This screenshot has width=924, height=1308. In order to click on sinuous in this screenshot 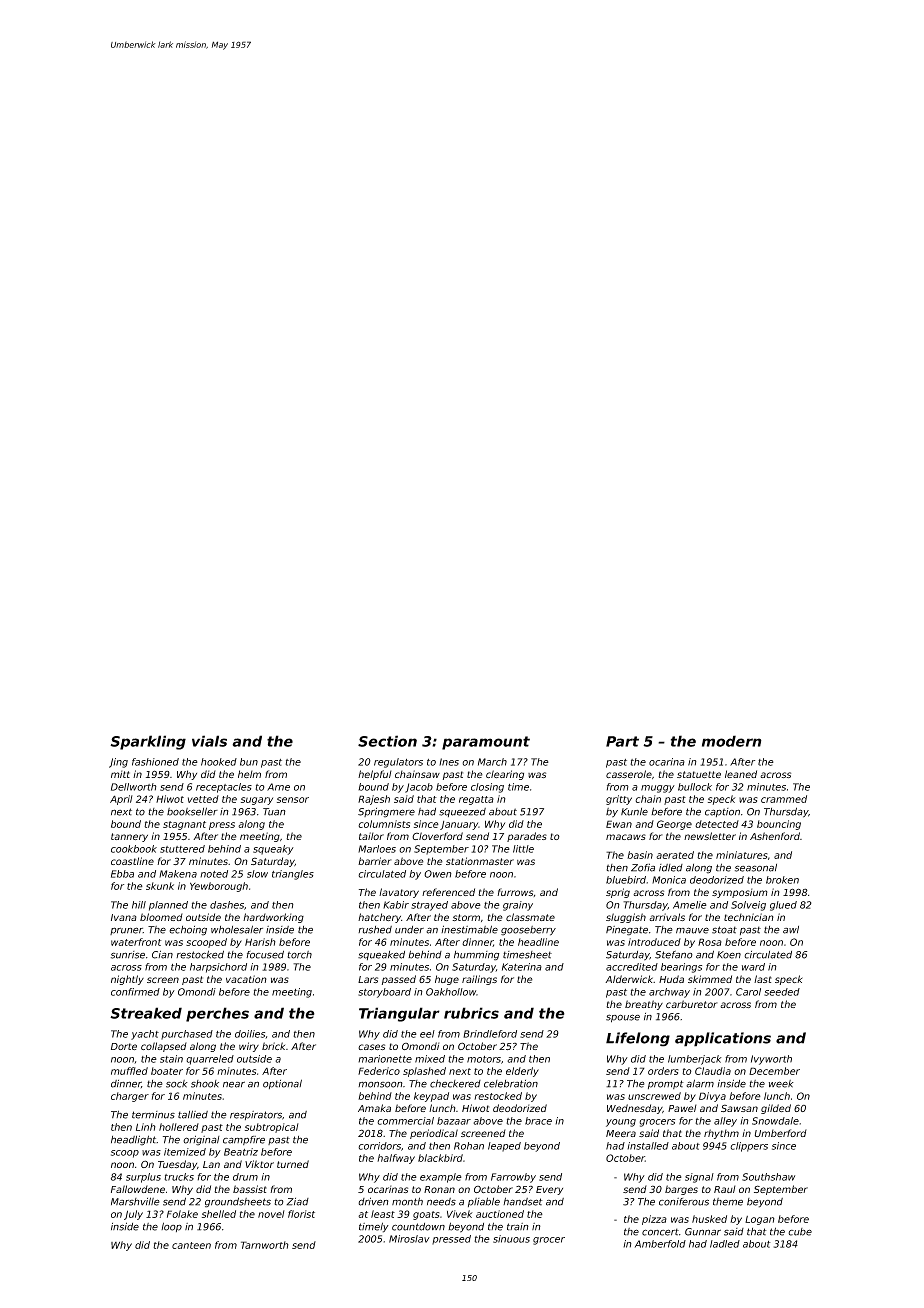, I will do `click(511, 1239)`.
